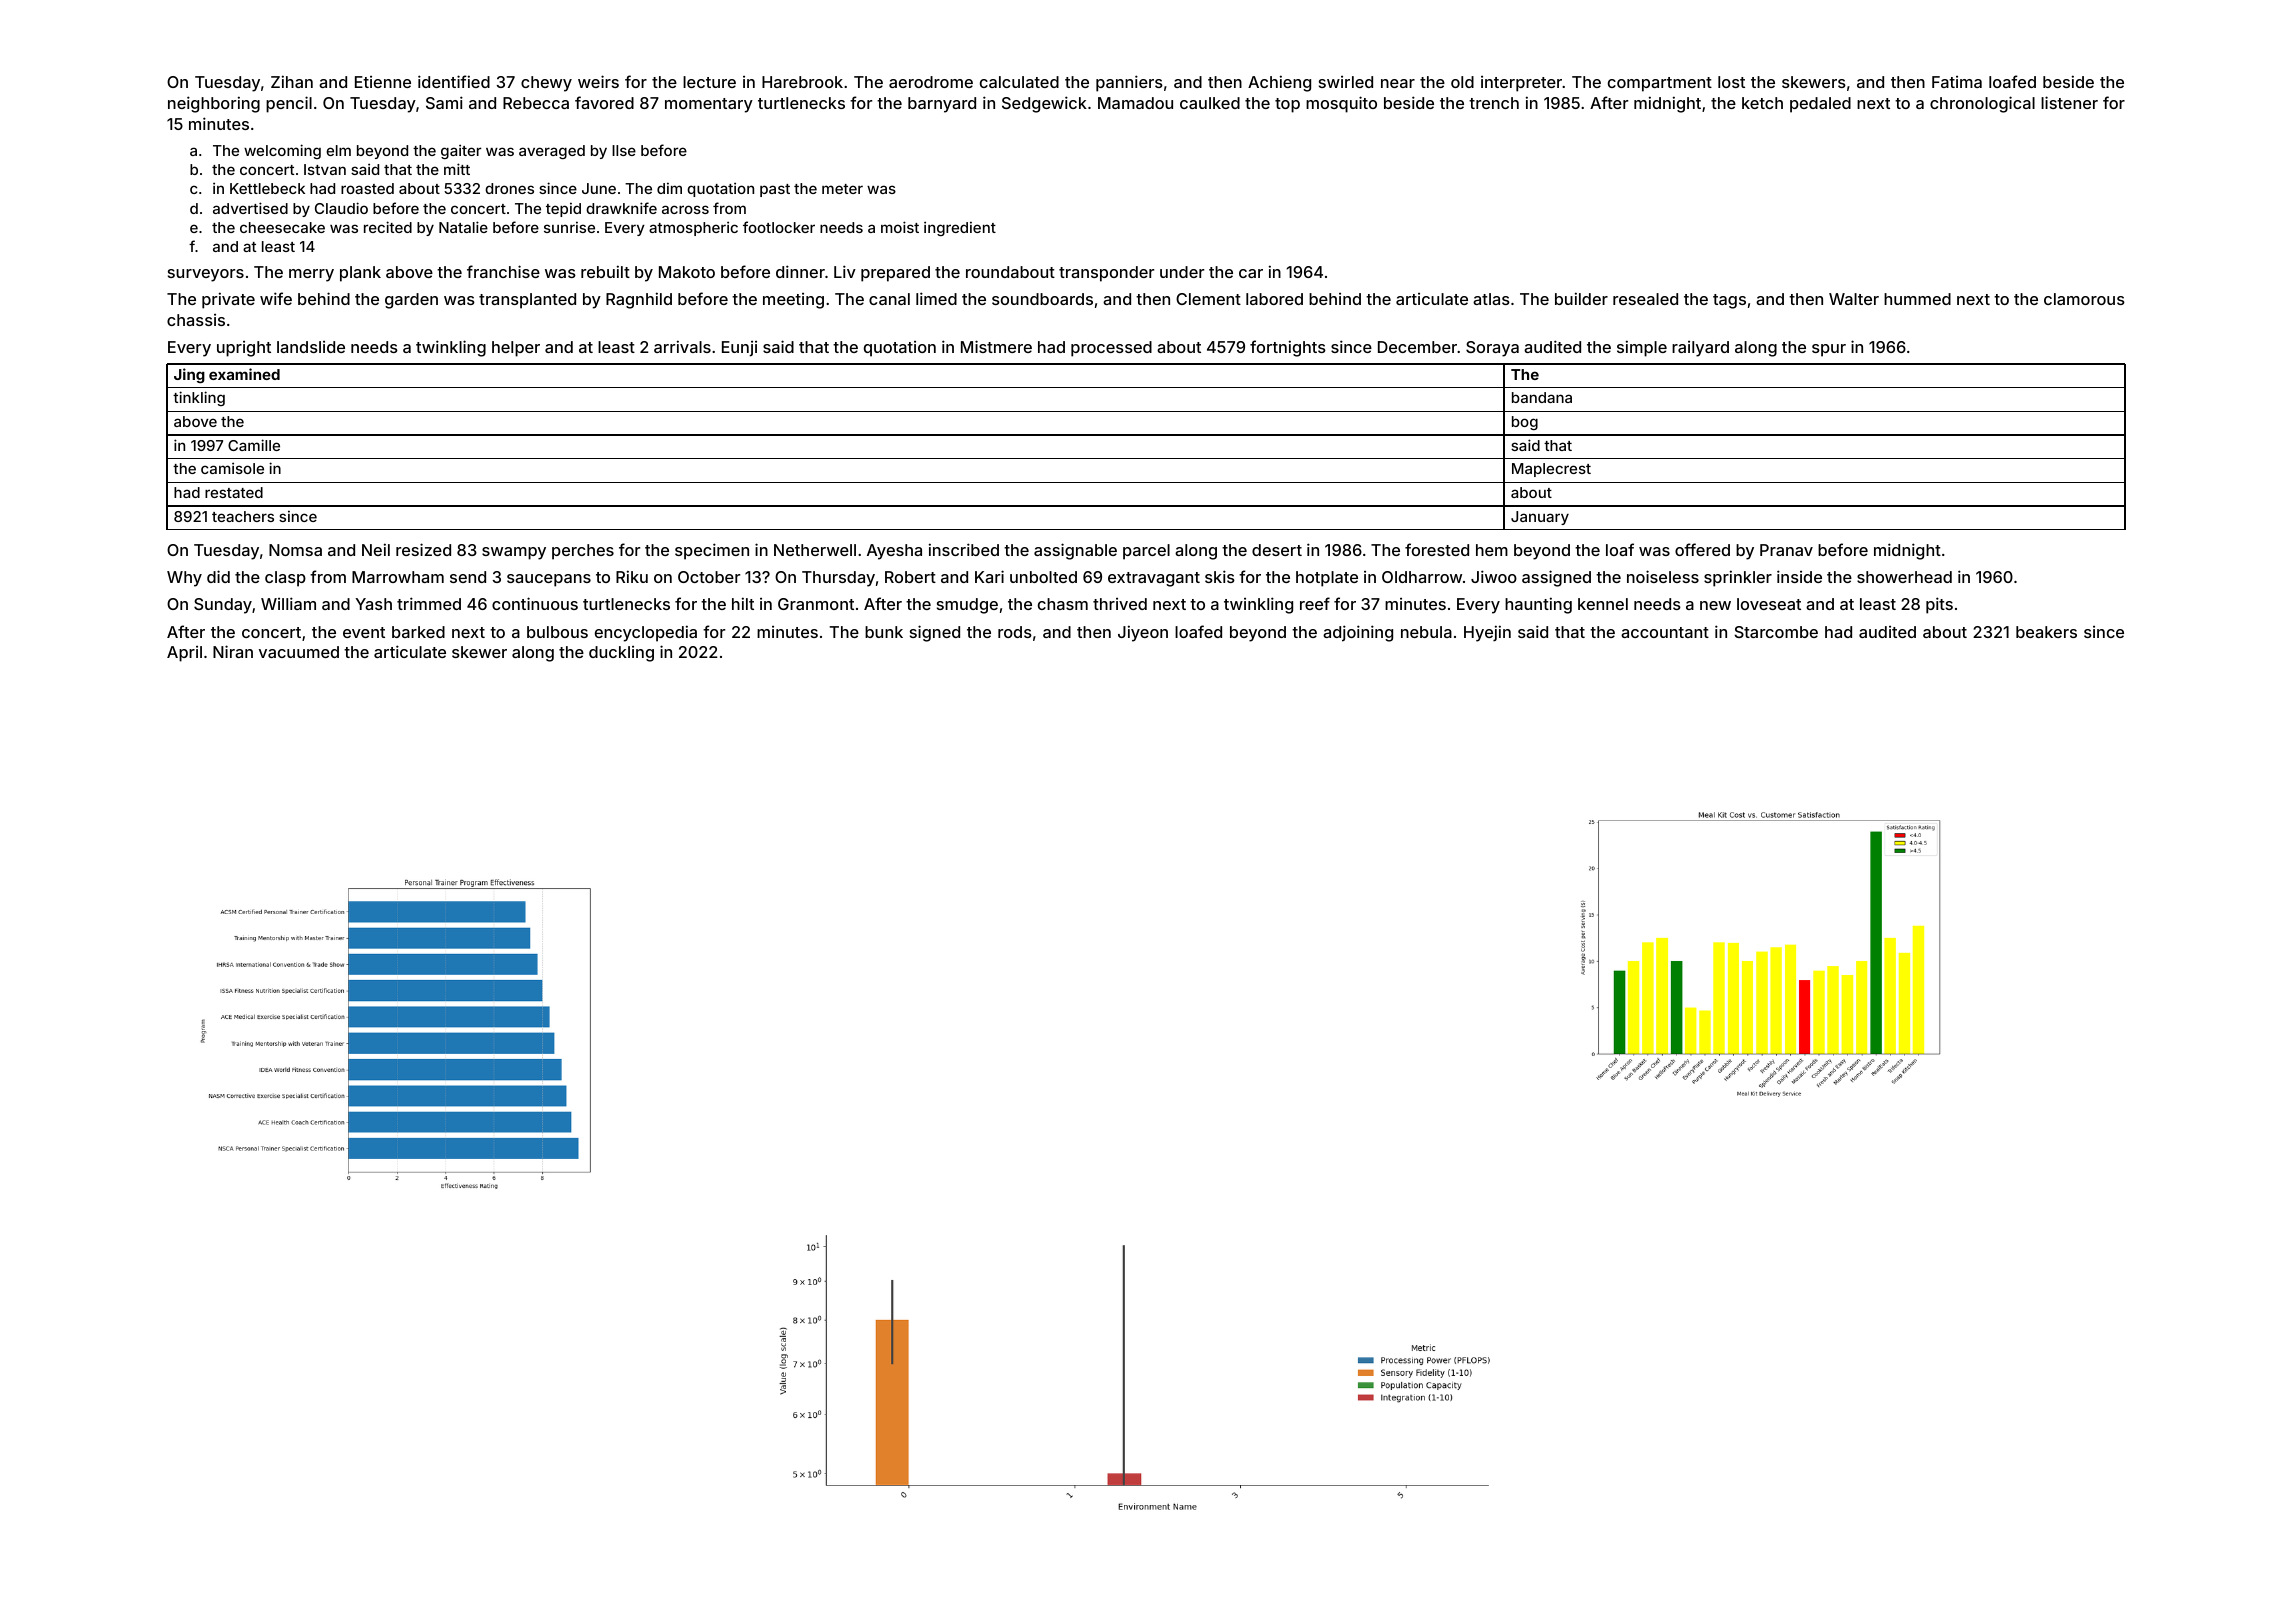 This screenshot has width=2292, height=1620. Describe the element at coordinates (842, 189) in the screenshot. I see `meter` at that location.
